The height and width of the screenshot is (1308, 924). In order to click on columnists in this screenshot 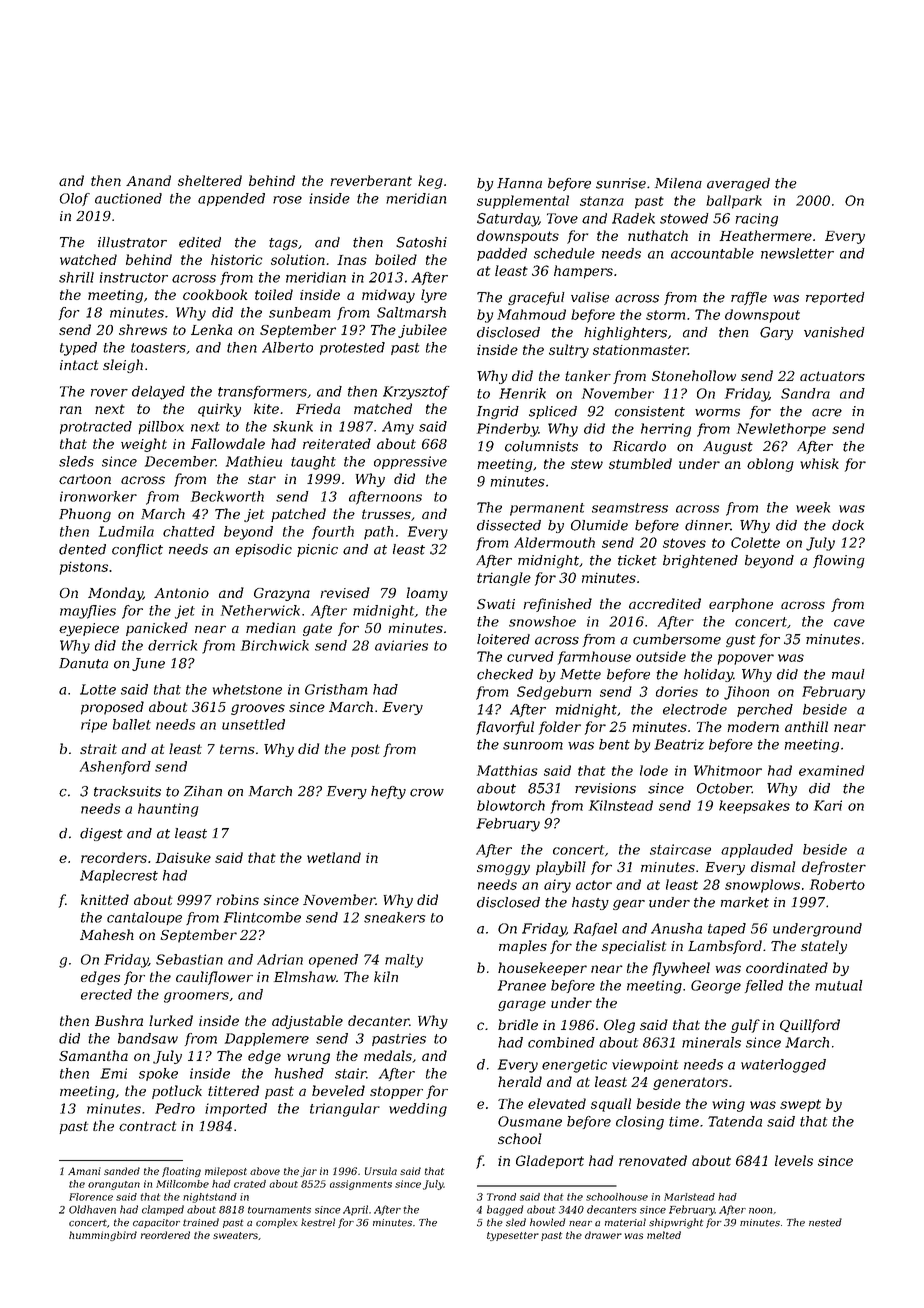, I will do `click(541, 446)`.
